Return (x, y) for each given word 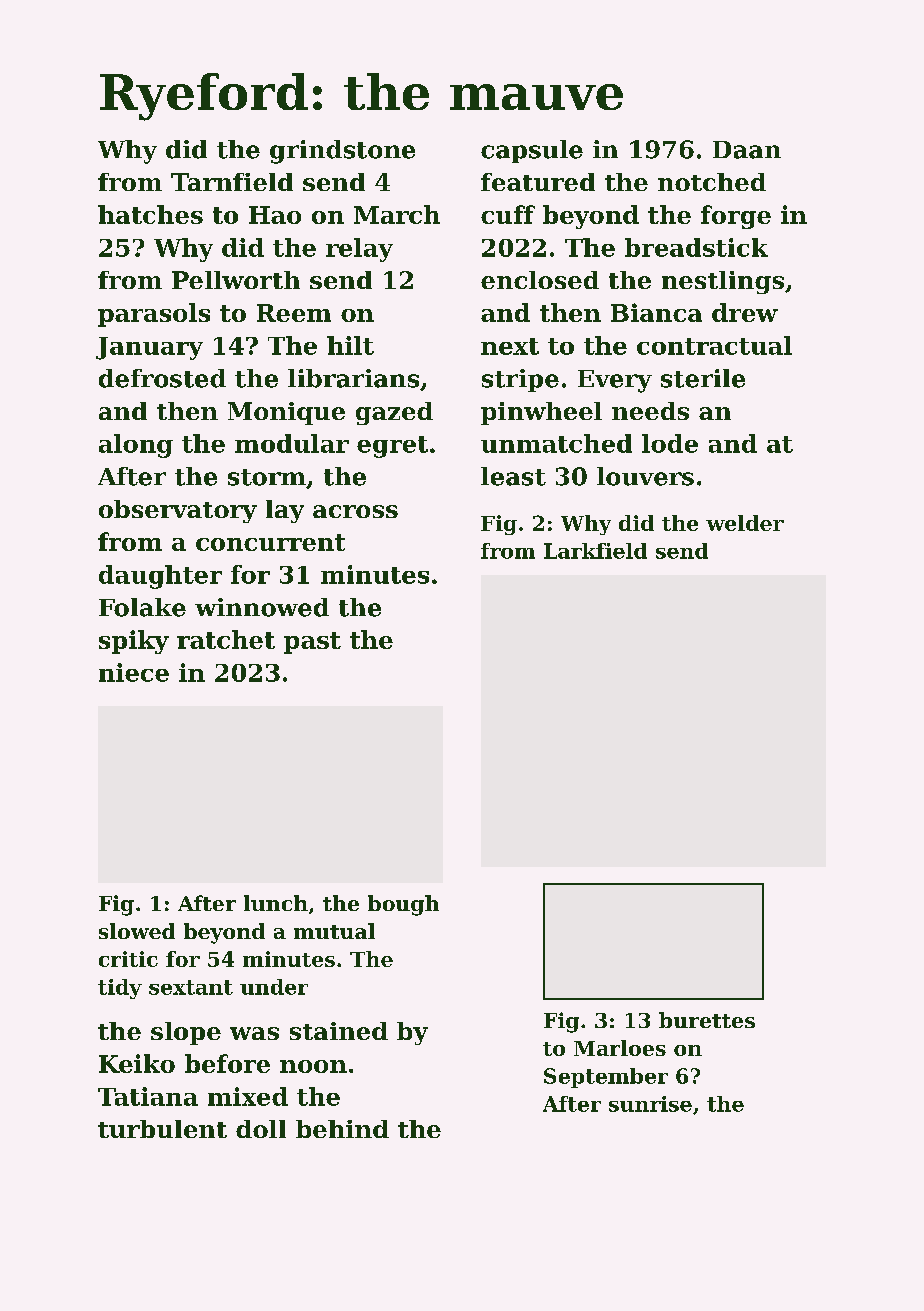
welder (745, 523)
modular (292, 443)
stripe (520, 380)
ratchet (226, 639)
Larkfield (595, 551)
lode (670, 443)
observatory (178, 511)
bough (403, 905)
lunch (276, 903)
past (312, 643)
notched (712, 182)
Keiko (137, 1063)
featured (538, 182)
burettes (707, 1020)
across (355, 511)
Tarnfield (232, 182)
